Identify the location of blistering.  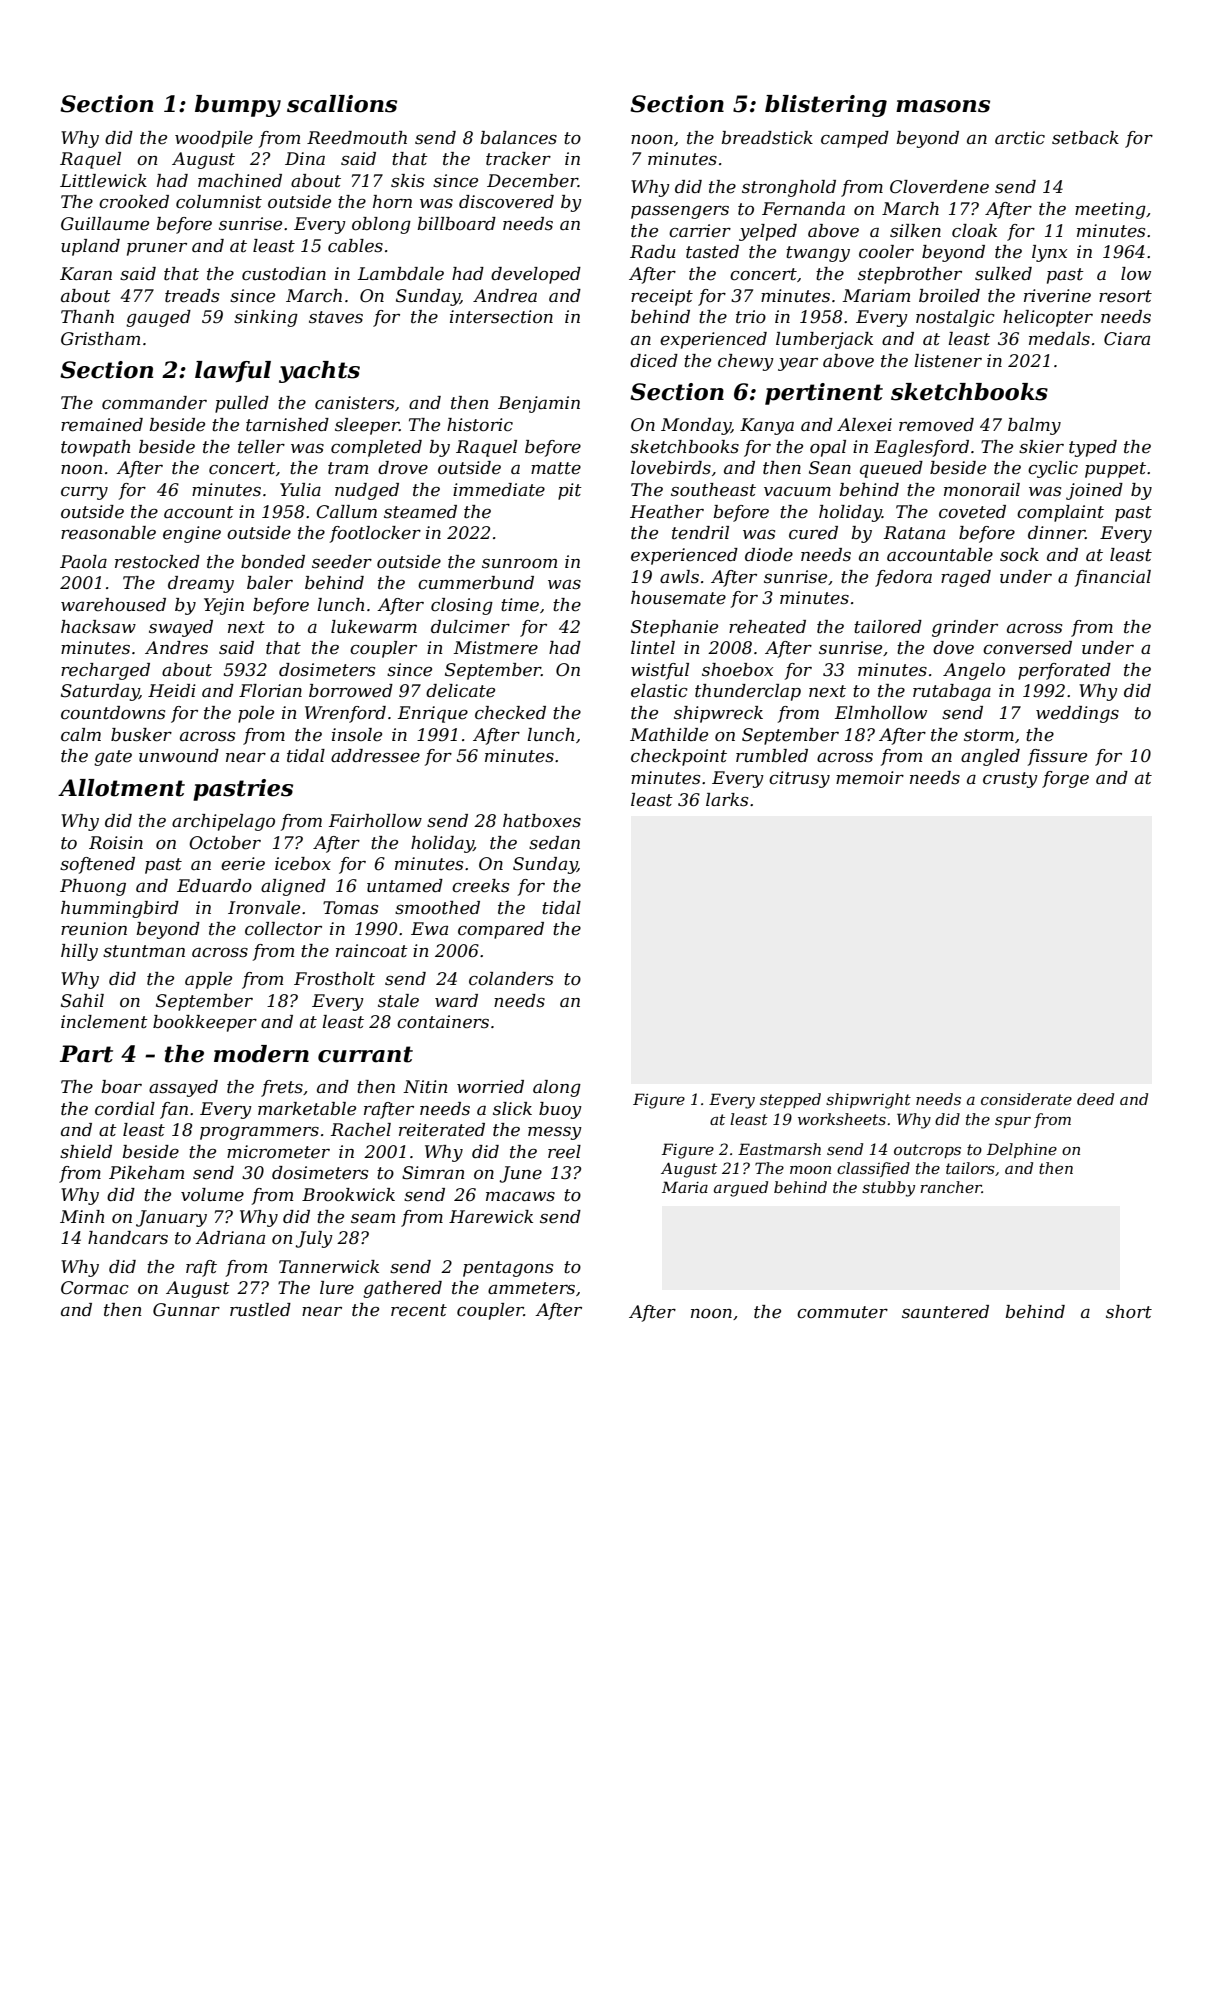
(826, 106).
